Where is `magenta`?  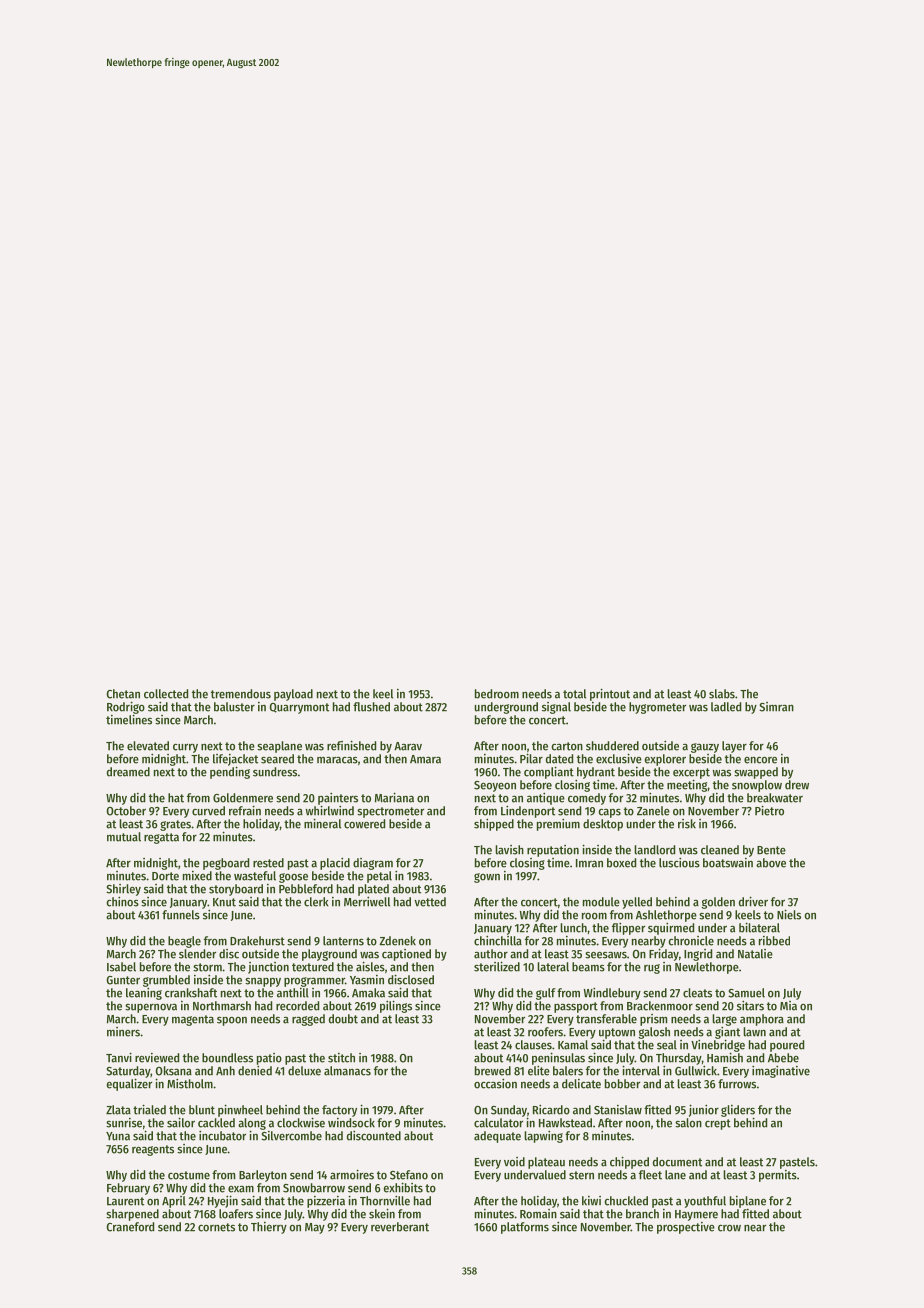
magenta is located at coordinates (193, 1020).
